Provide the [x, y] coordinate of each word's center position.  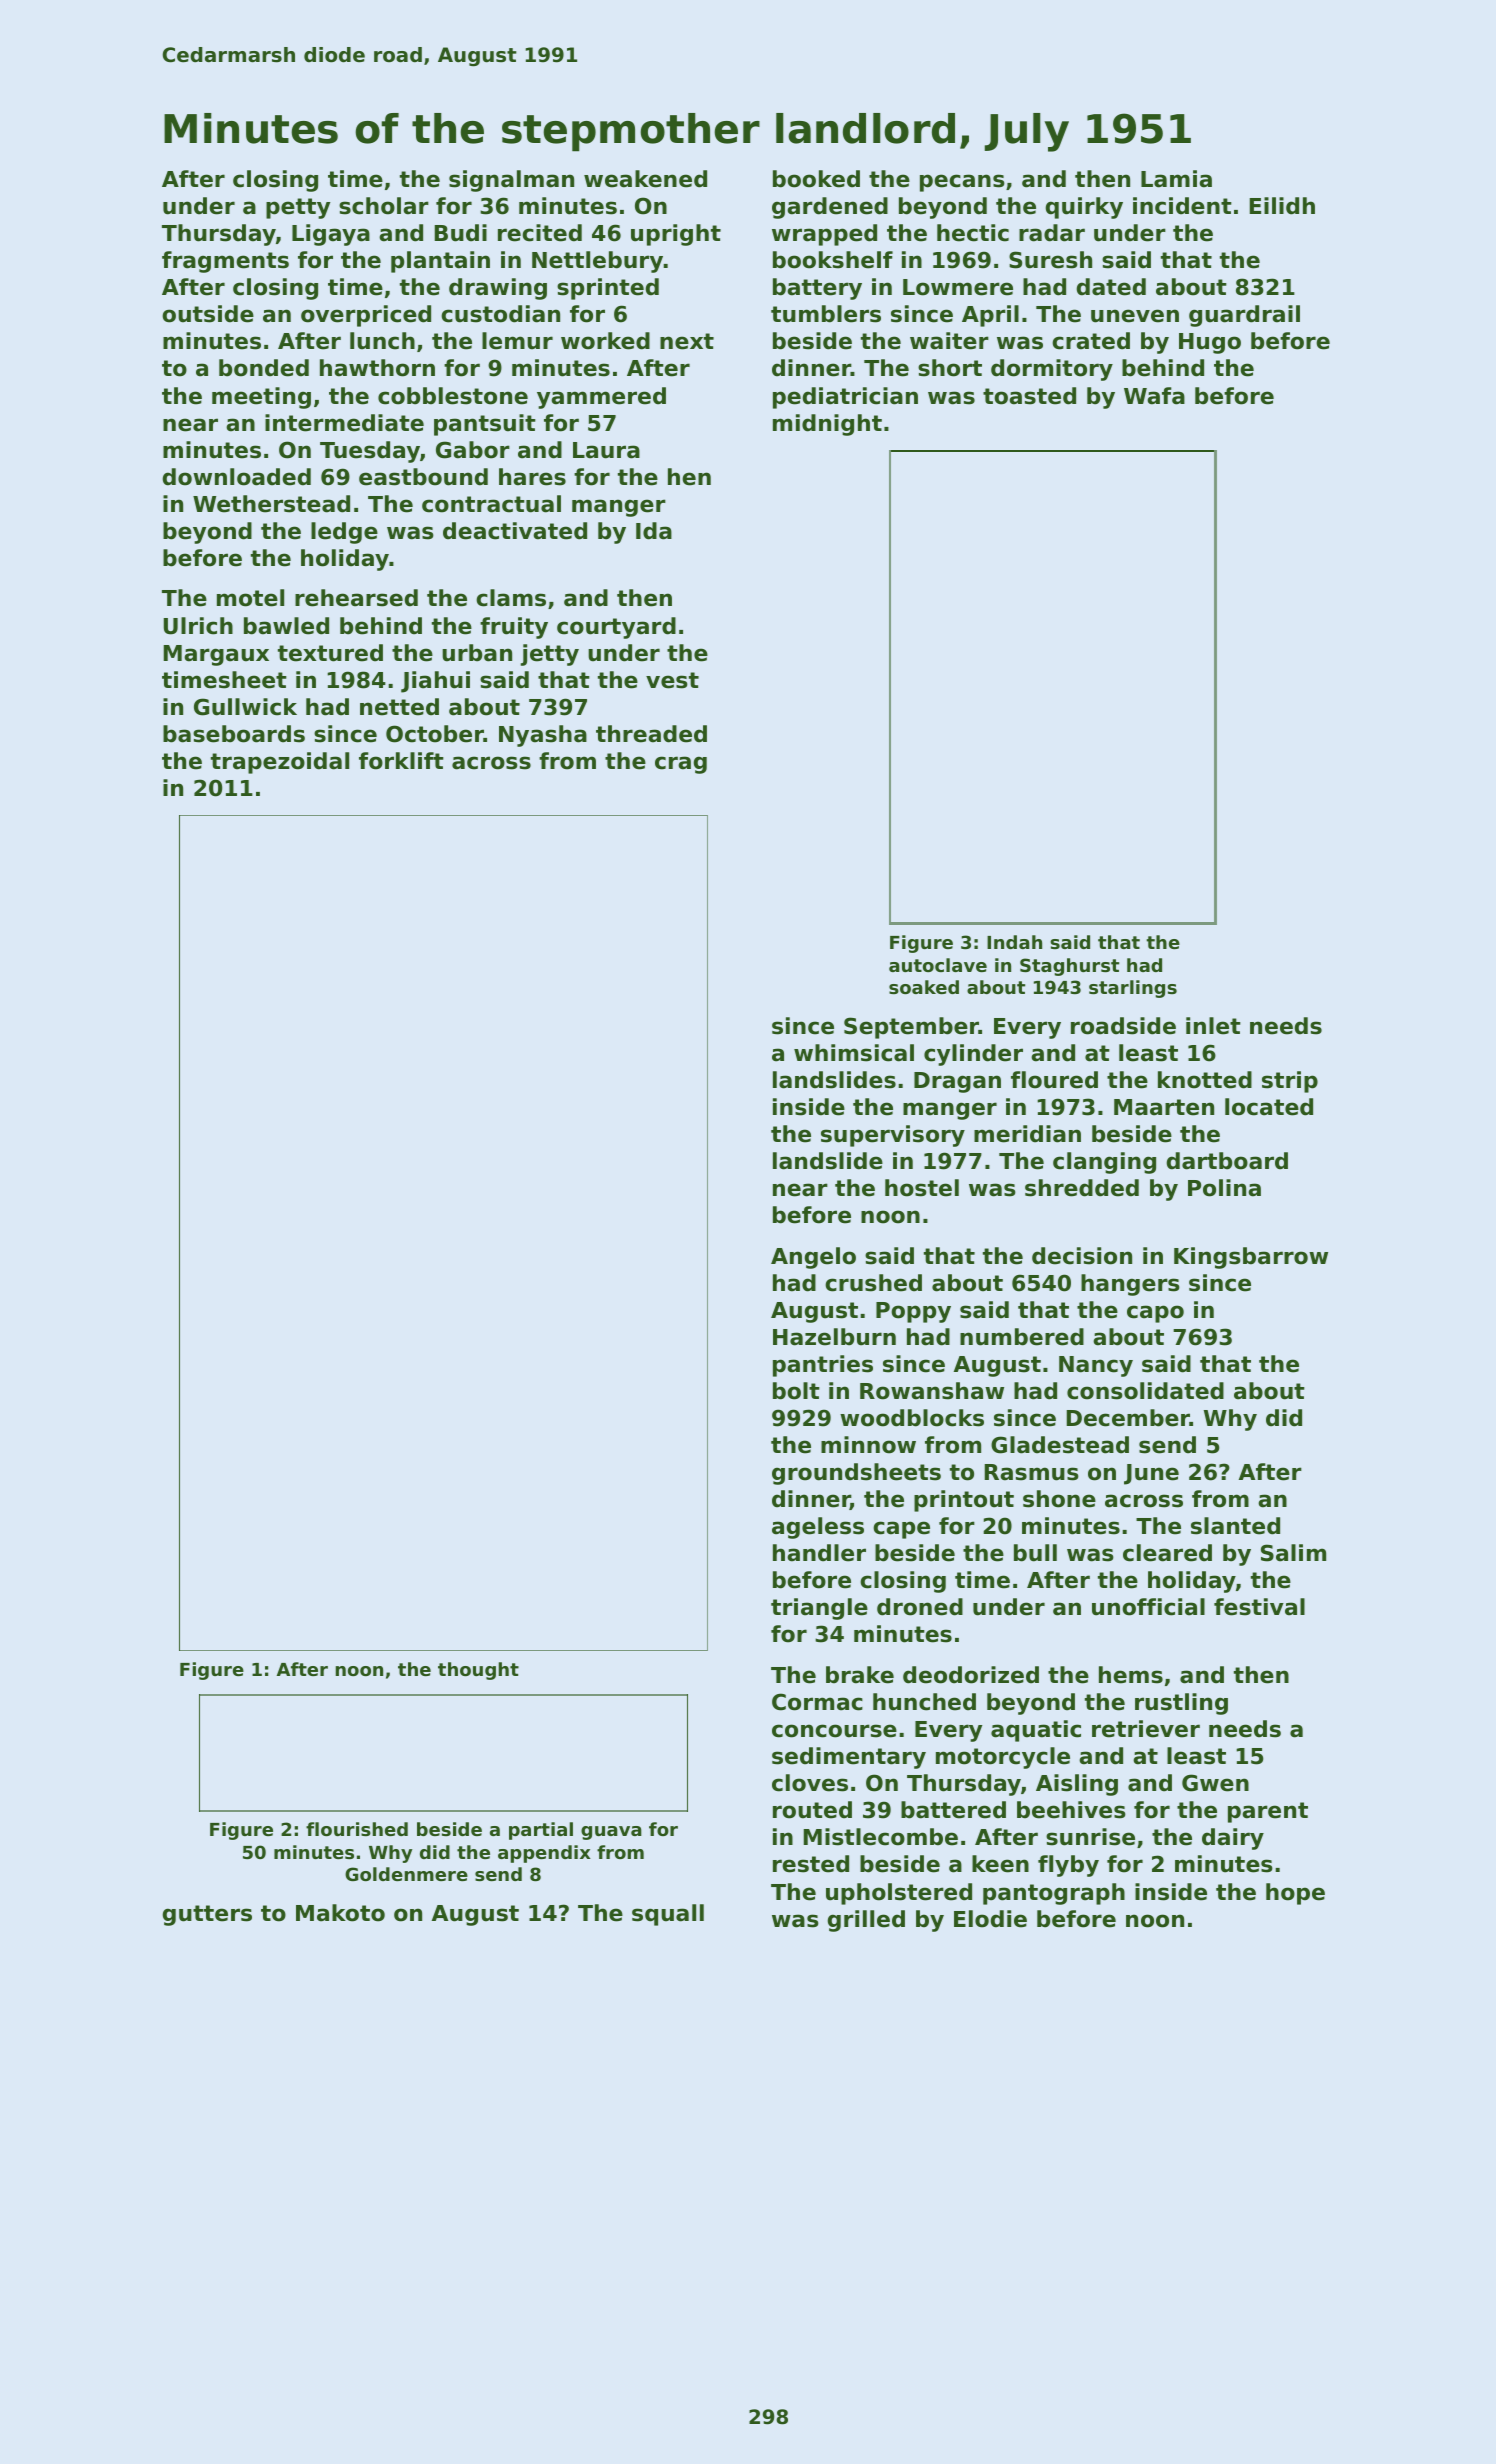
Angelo [813, 1258]
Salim [1293, 1553]
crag [681, 765]
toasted [1029, 396]
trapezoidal [280, 763]
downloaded [237, 477]
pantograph [1054, 1894]
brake [860, 1675]
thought [478, 1671]
